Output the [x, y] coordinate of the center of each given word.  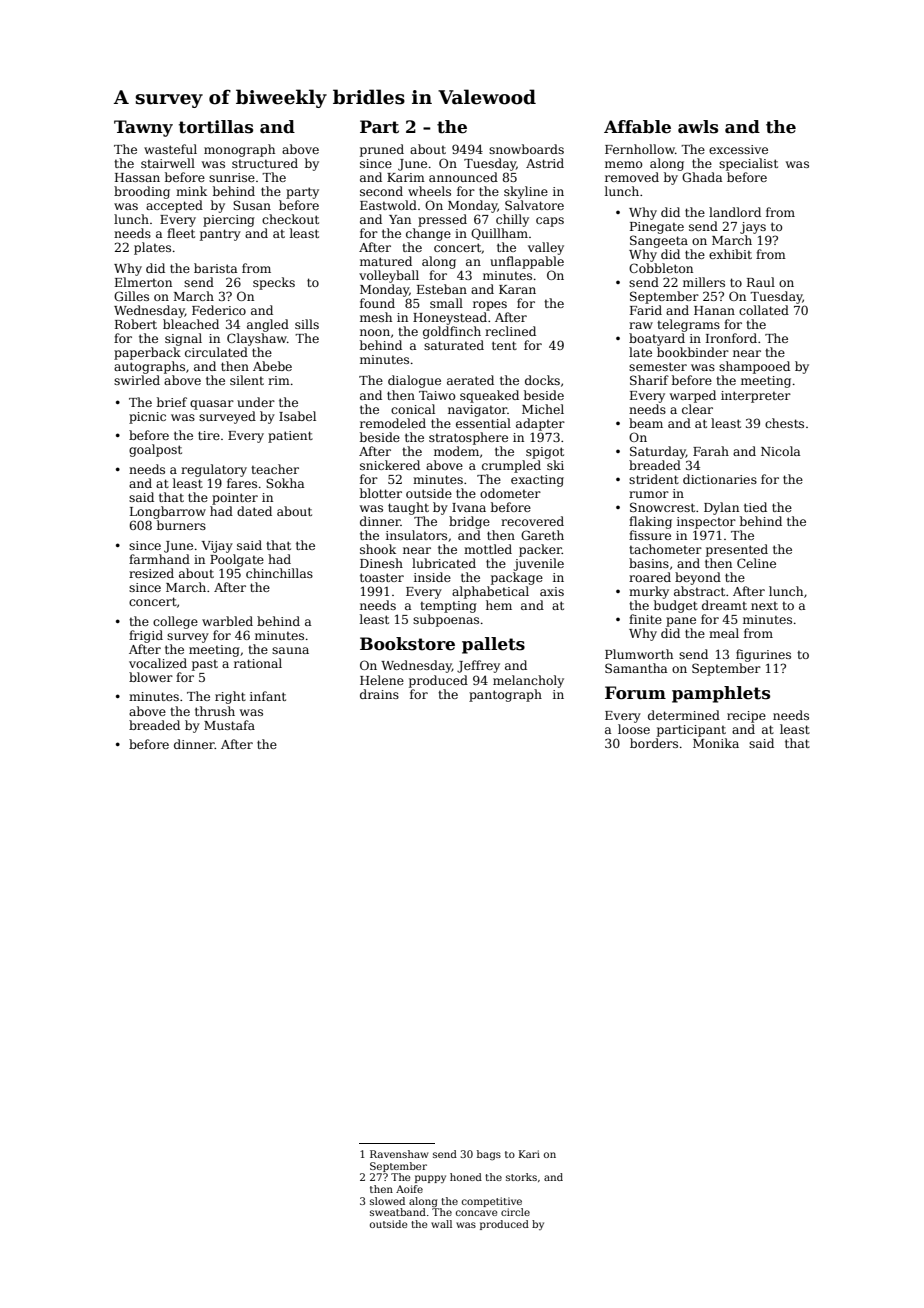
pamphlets [721, 694]
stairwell [168, 163]
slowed [387, 1201]
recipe [746, 717]
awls [698, 127]
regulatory [214, 470]
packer [540, 550]
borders [654, 743]
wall [441, 1224]
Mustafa [229, 725]
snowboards [526, 149]
